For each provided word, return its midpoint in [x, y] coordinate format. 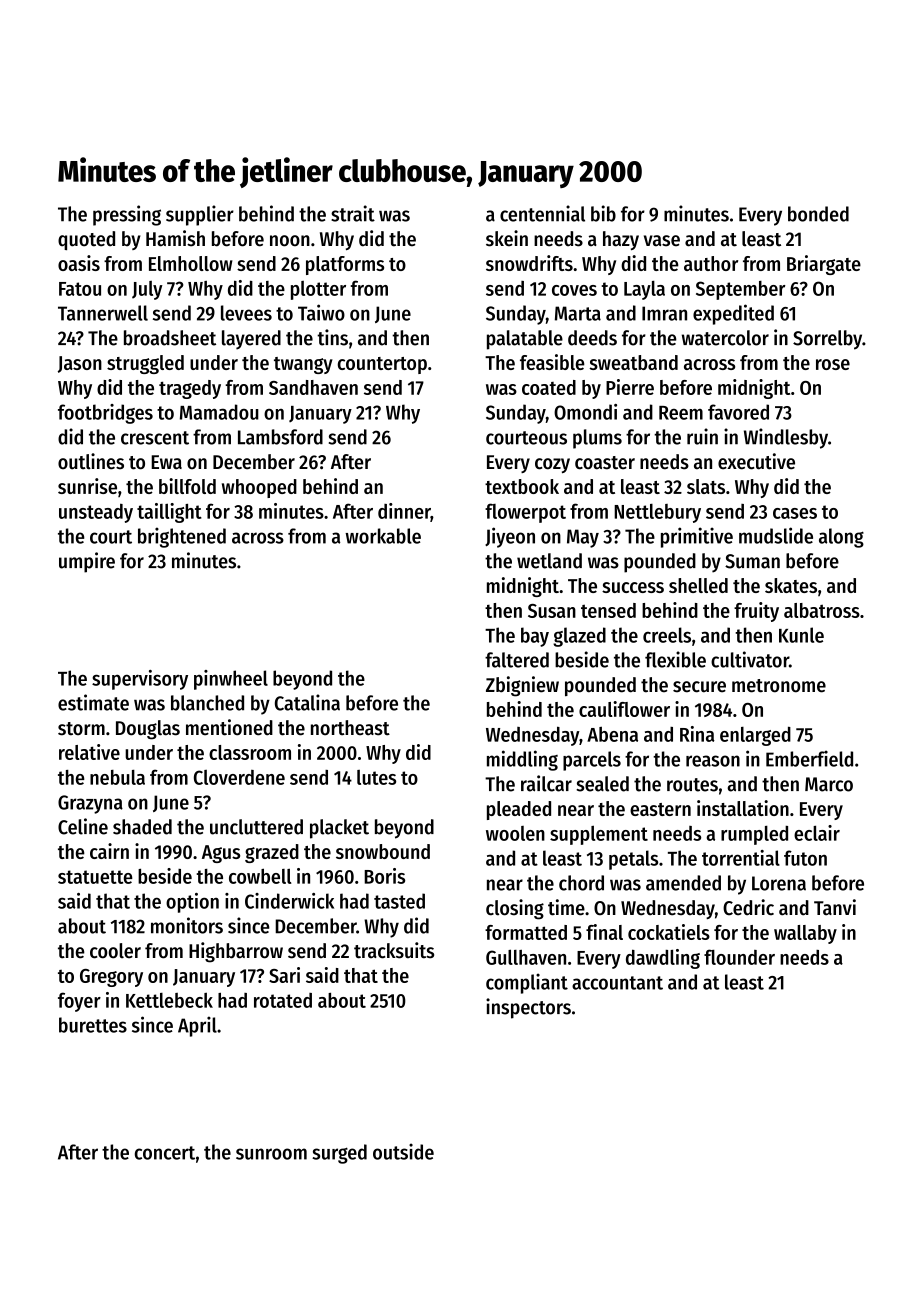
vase [662, 241]
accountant [617, 983]
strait [353, 213]
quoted [86, 240]
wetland [549, 561]
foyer [79, 1002]
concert [165, 1153]
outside [403, 1151]
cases [795, 513]
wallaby [805, 934]
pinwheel [231, 680]
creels [667, 635]
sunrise [87, 486]
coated [549, 387]
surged [339, 1154]
